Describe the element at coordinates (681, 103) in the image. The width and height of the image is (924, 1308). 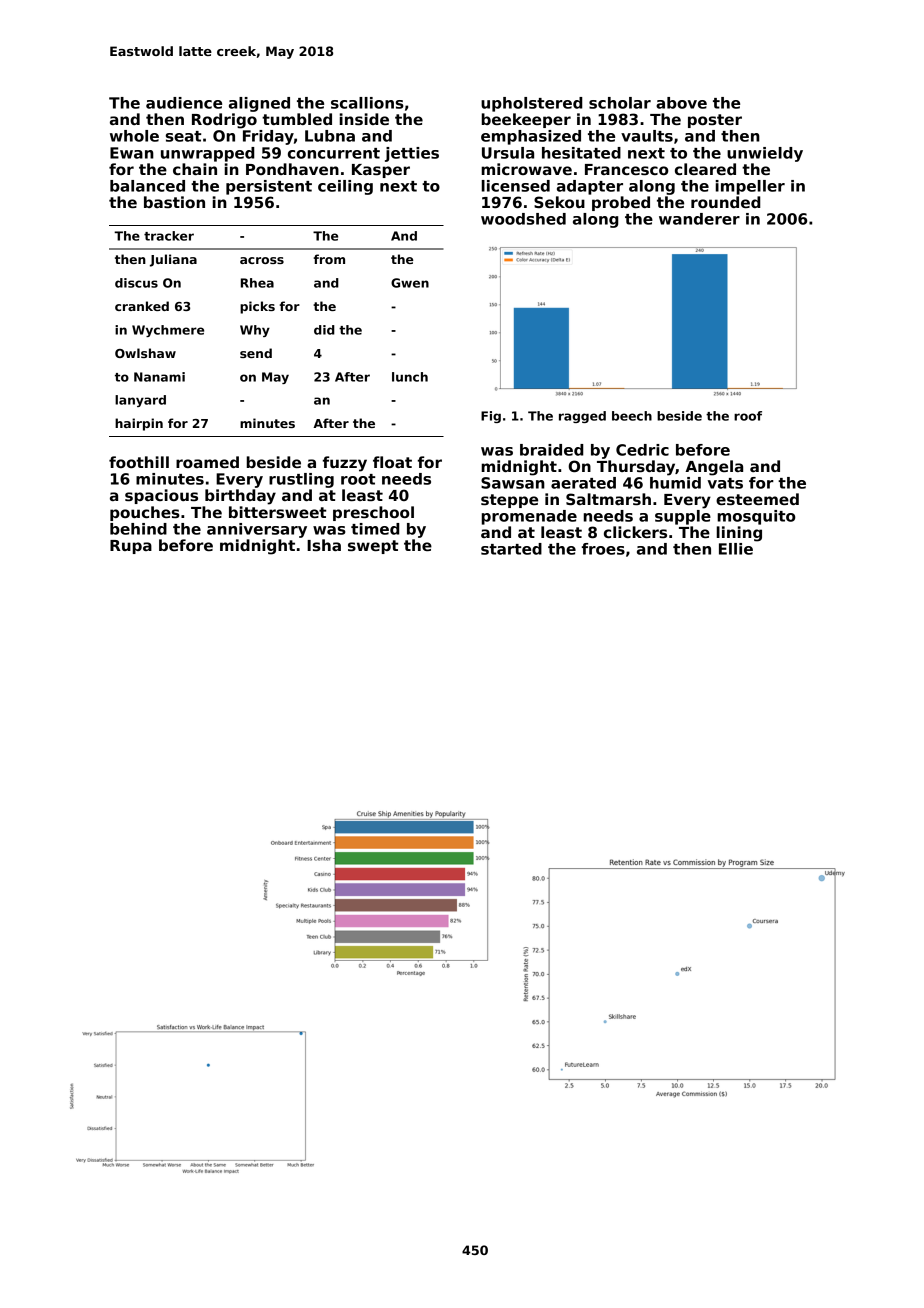
I see `above` at that location.
